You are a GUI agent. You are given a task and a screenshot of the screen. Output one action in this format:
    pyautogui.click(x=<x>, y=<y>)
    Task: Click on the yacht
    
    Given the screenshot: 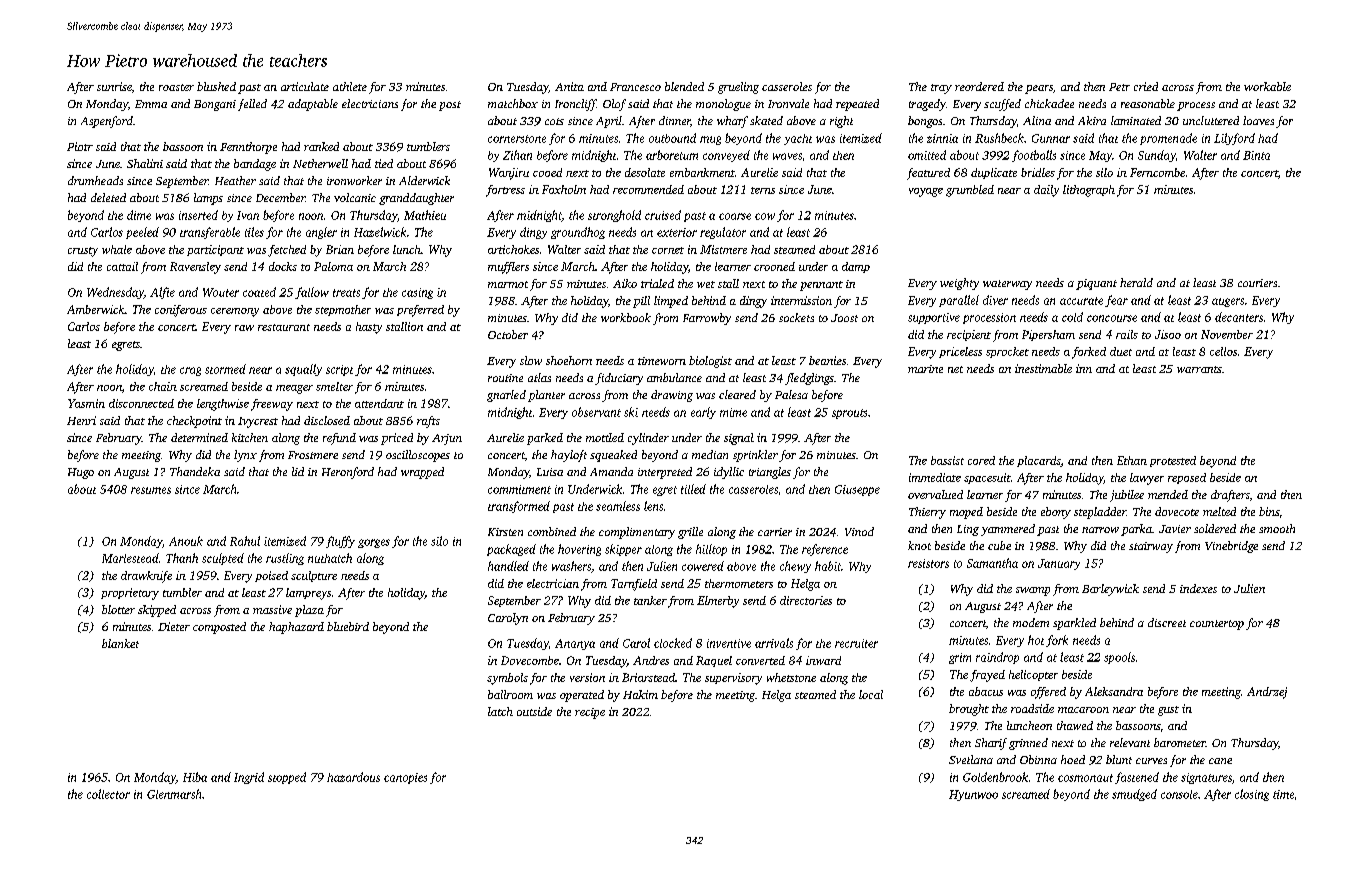 What is the action you would take?
    pyautogui.click(x=798, y=139)
